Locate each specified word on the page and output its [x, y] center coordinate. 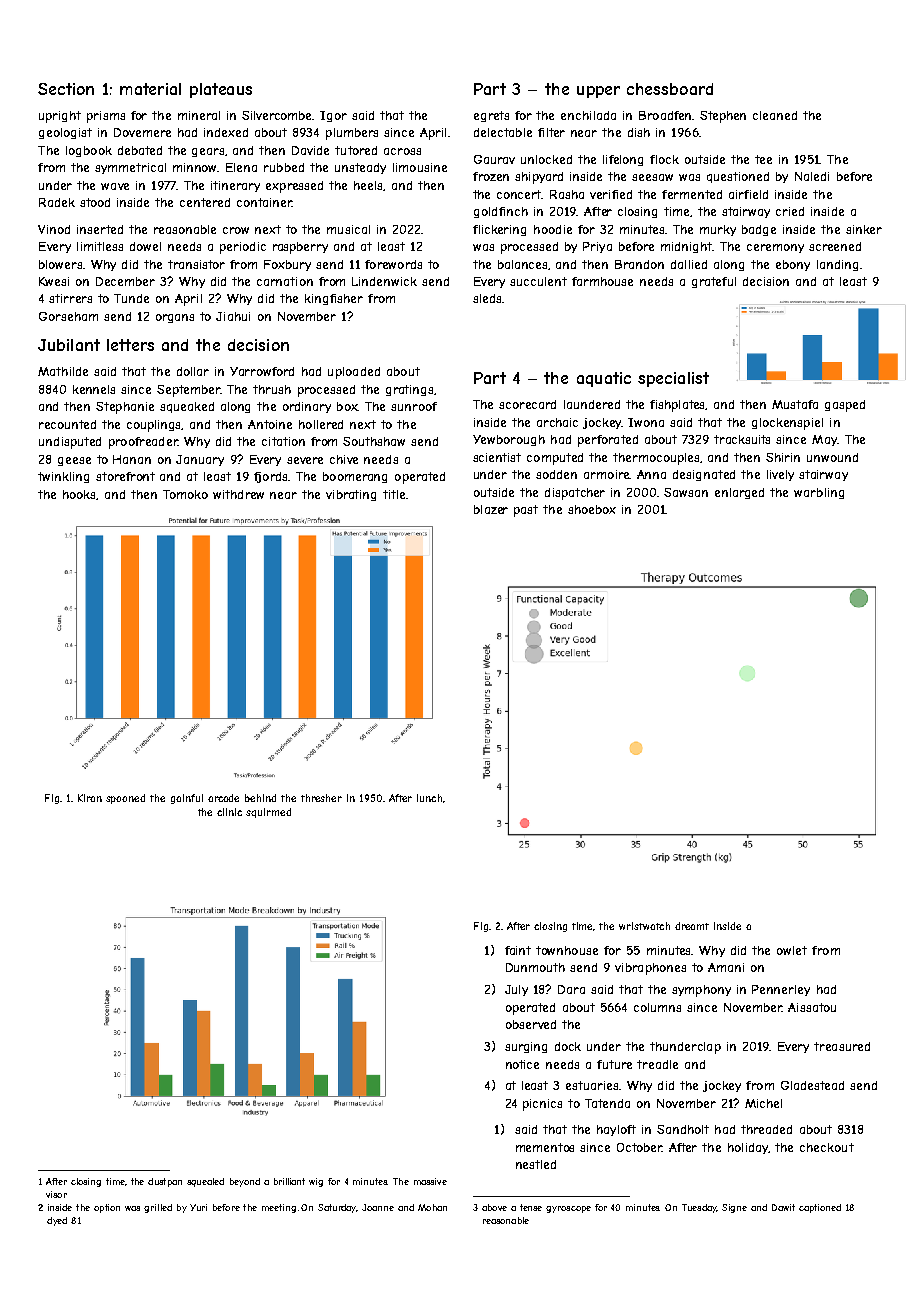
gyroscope [568, 1209]
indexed [226, 132]
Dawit [783, 1207]
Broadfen [665, 115]
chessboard [670, 89]
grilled [158, 1208]
